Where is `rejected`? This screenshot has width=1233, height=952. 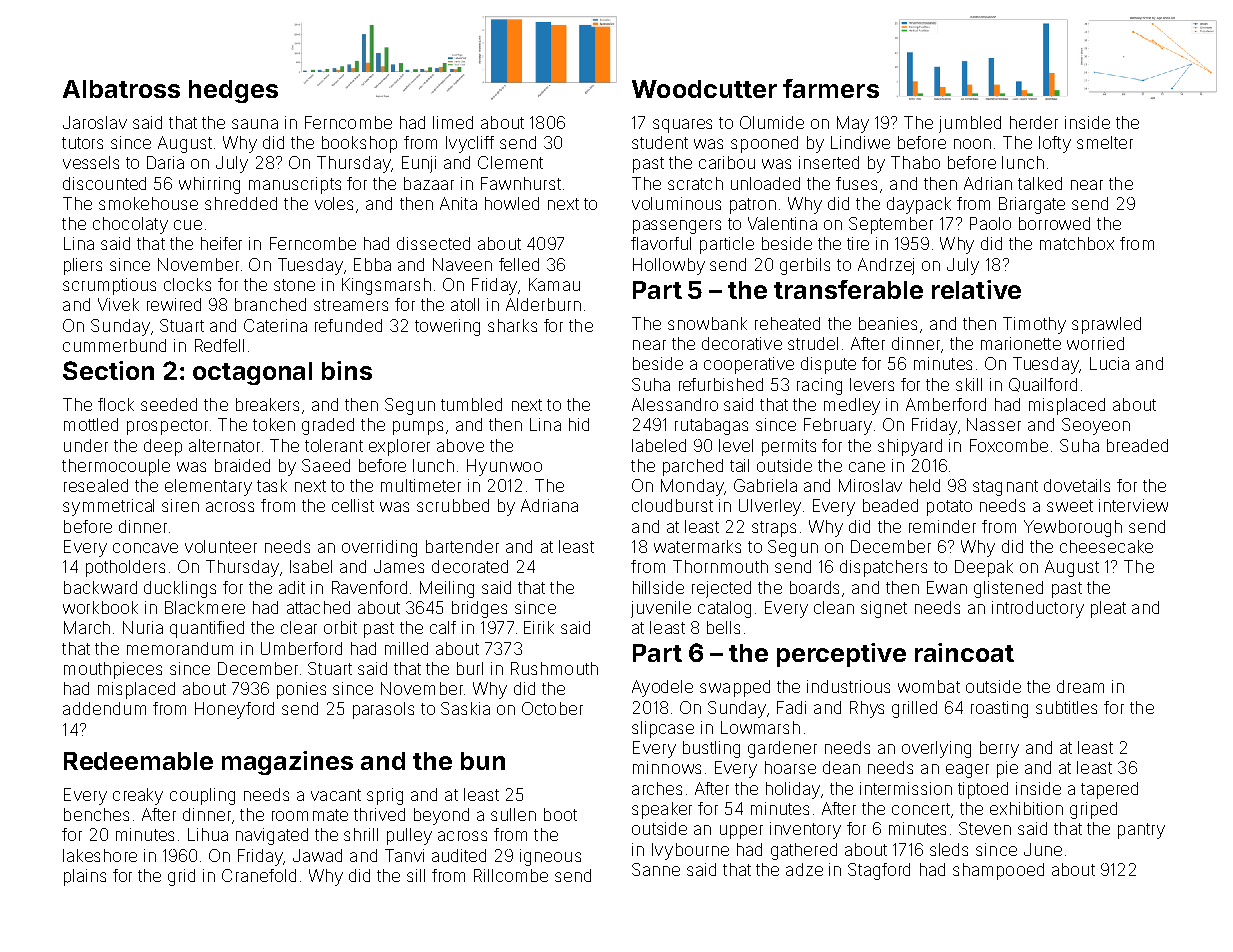
rejected is located at coordinates (721, 589).
